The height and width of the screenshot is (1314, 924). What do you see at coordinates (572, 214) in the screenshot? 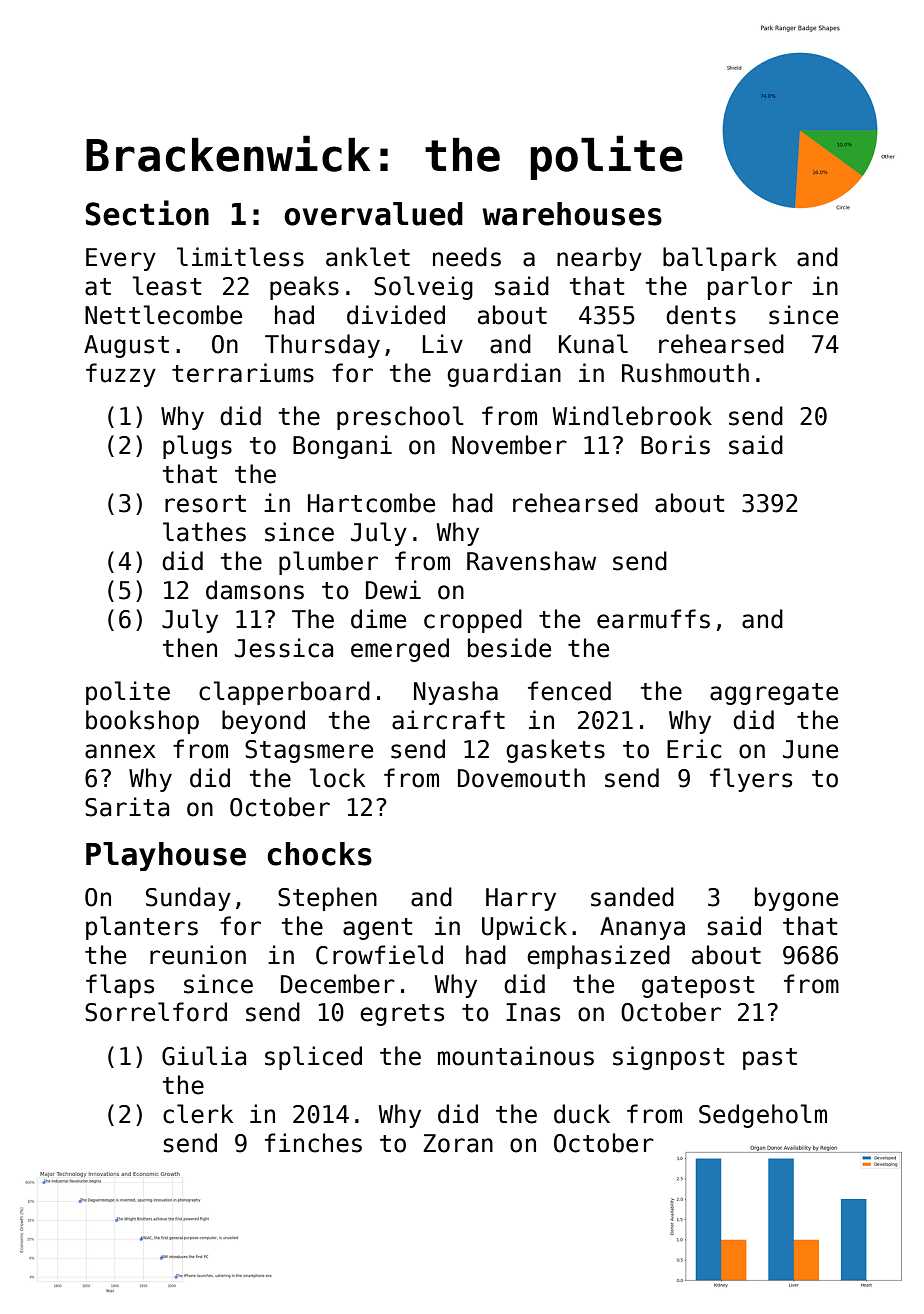
I see `warehouses` at bounding box center [572, 214].
